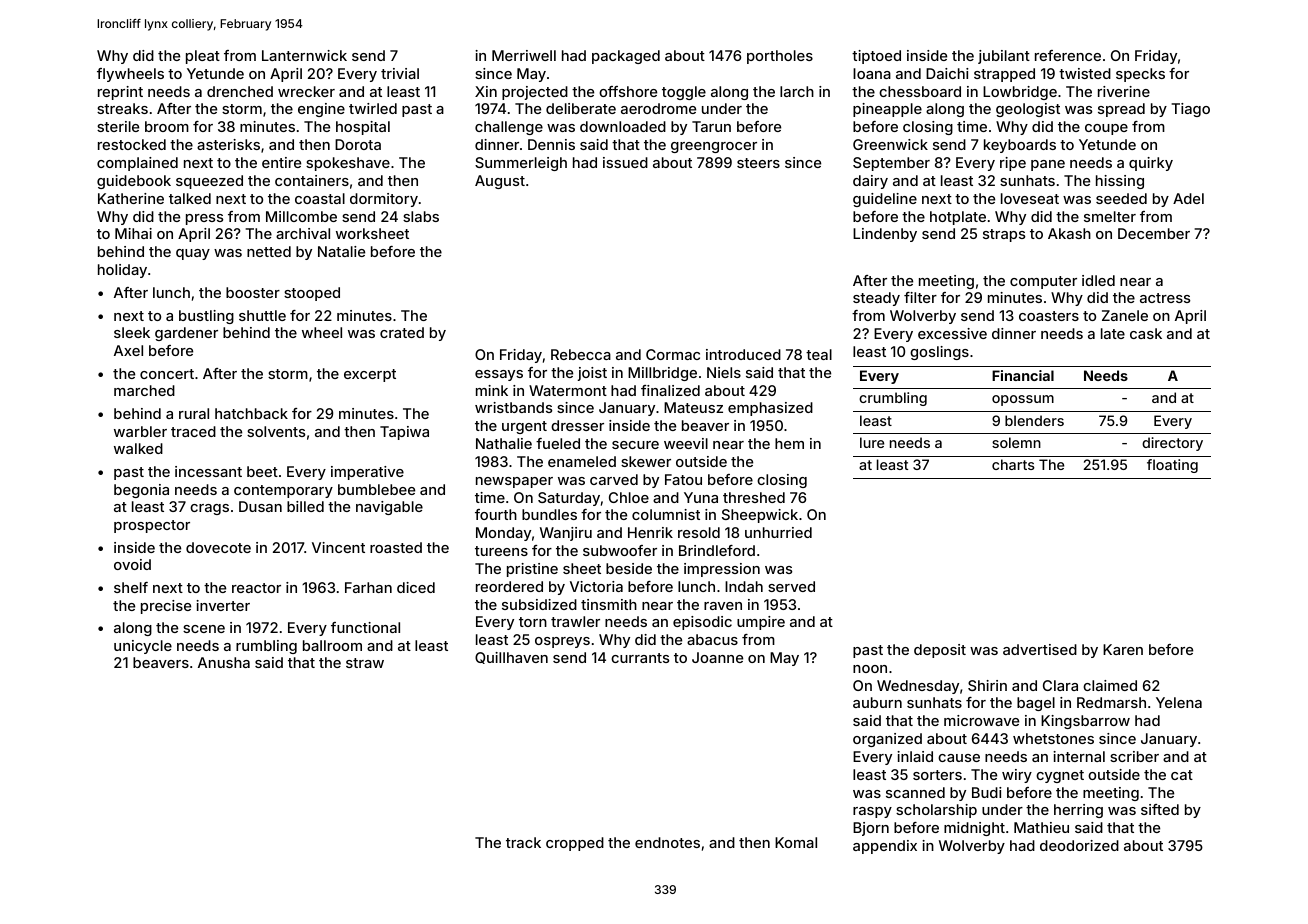 The width and height of the screenshot is (1308, 924). I want to click on Yuna, so click(701, 497).
